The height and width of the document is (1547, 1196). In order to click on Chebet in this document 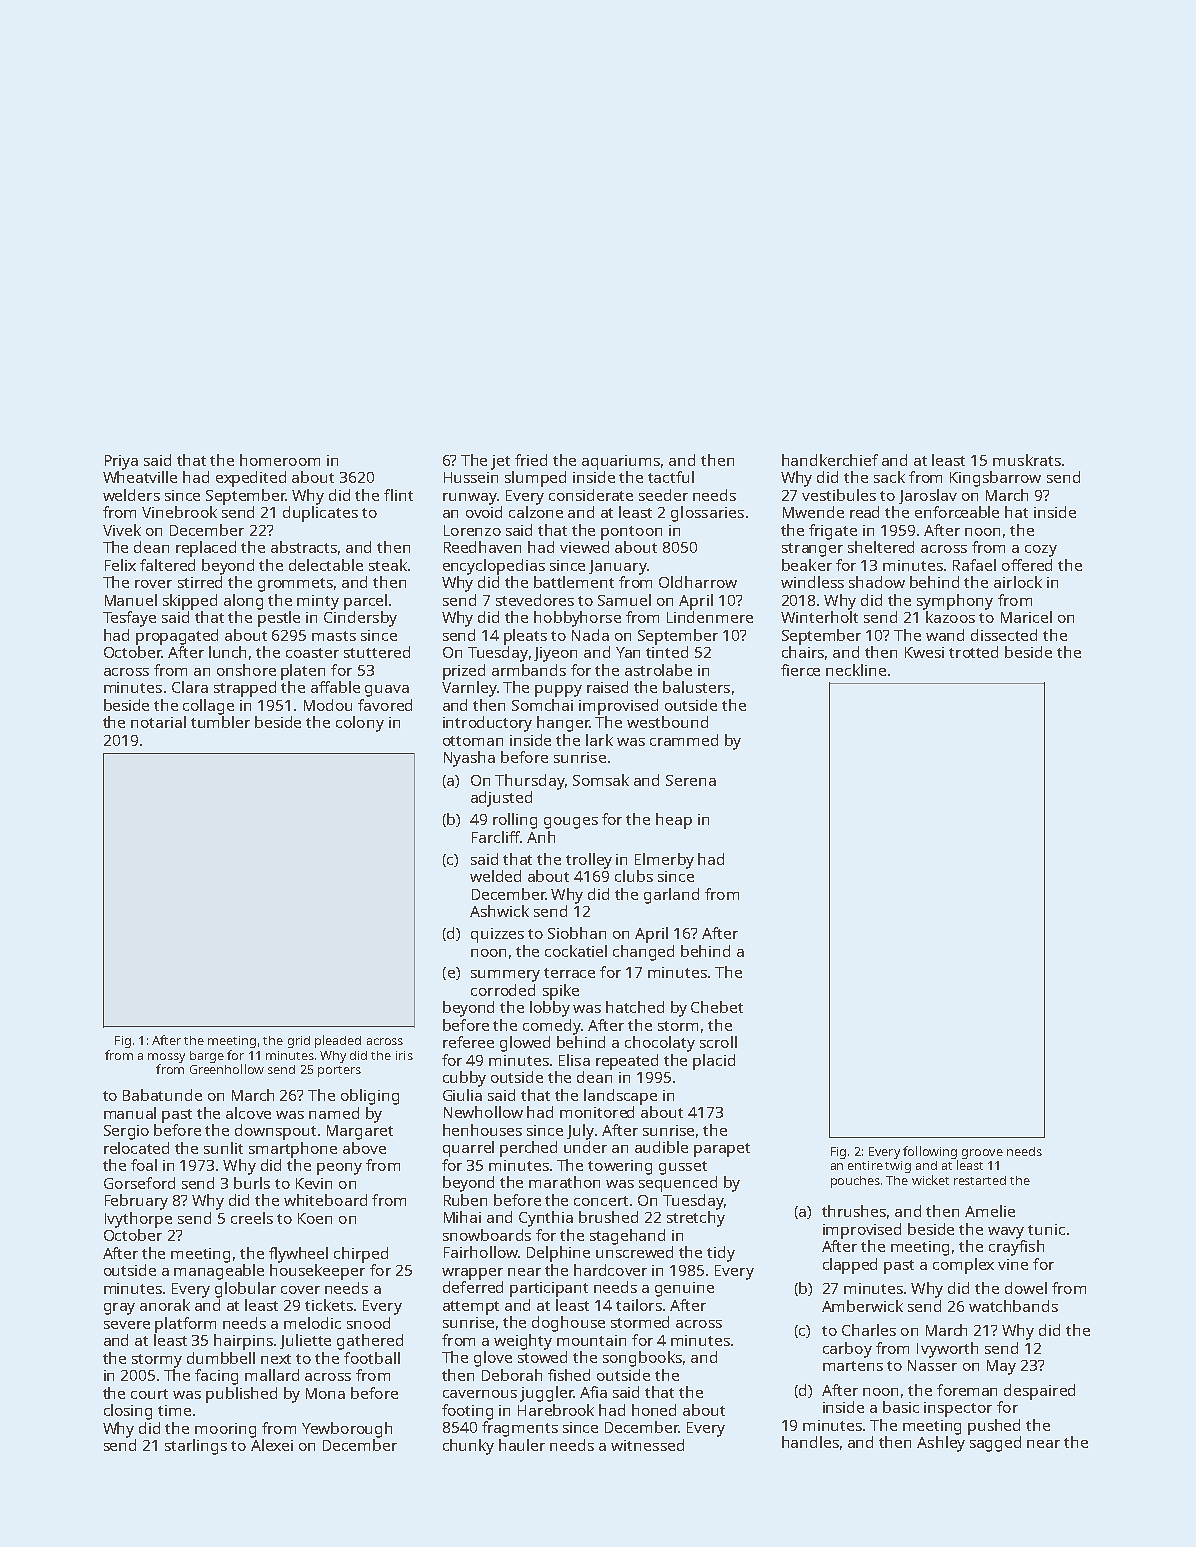, I will do `click(717, 1007)`.
